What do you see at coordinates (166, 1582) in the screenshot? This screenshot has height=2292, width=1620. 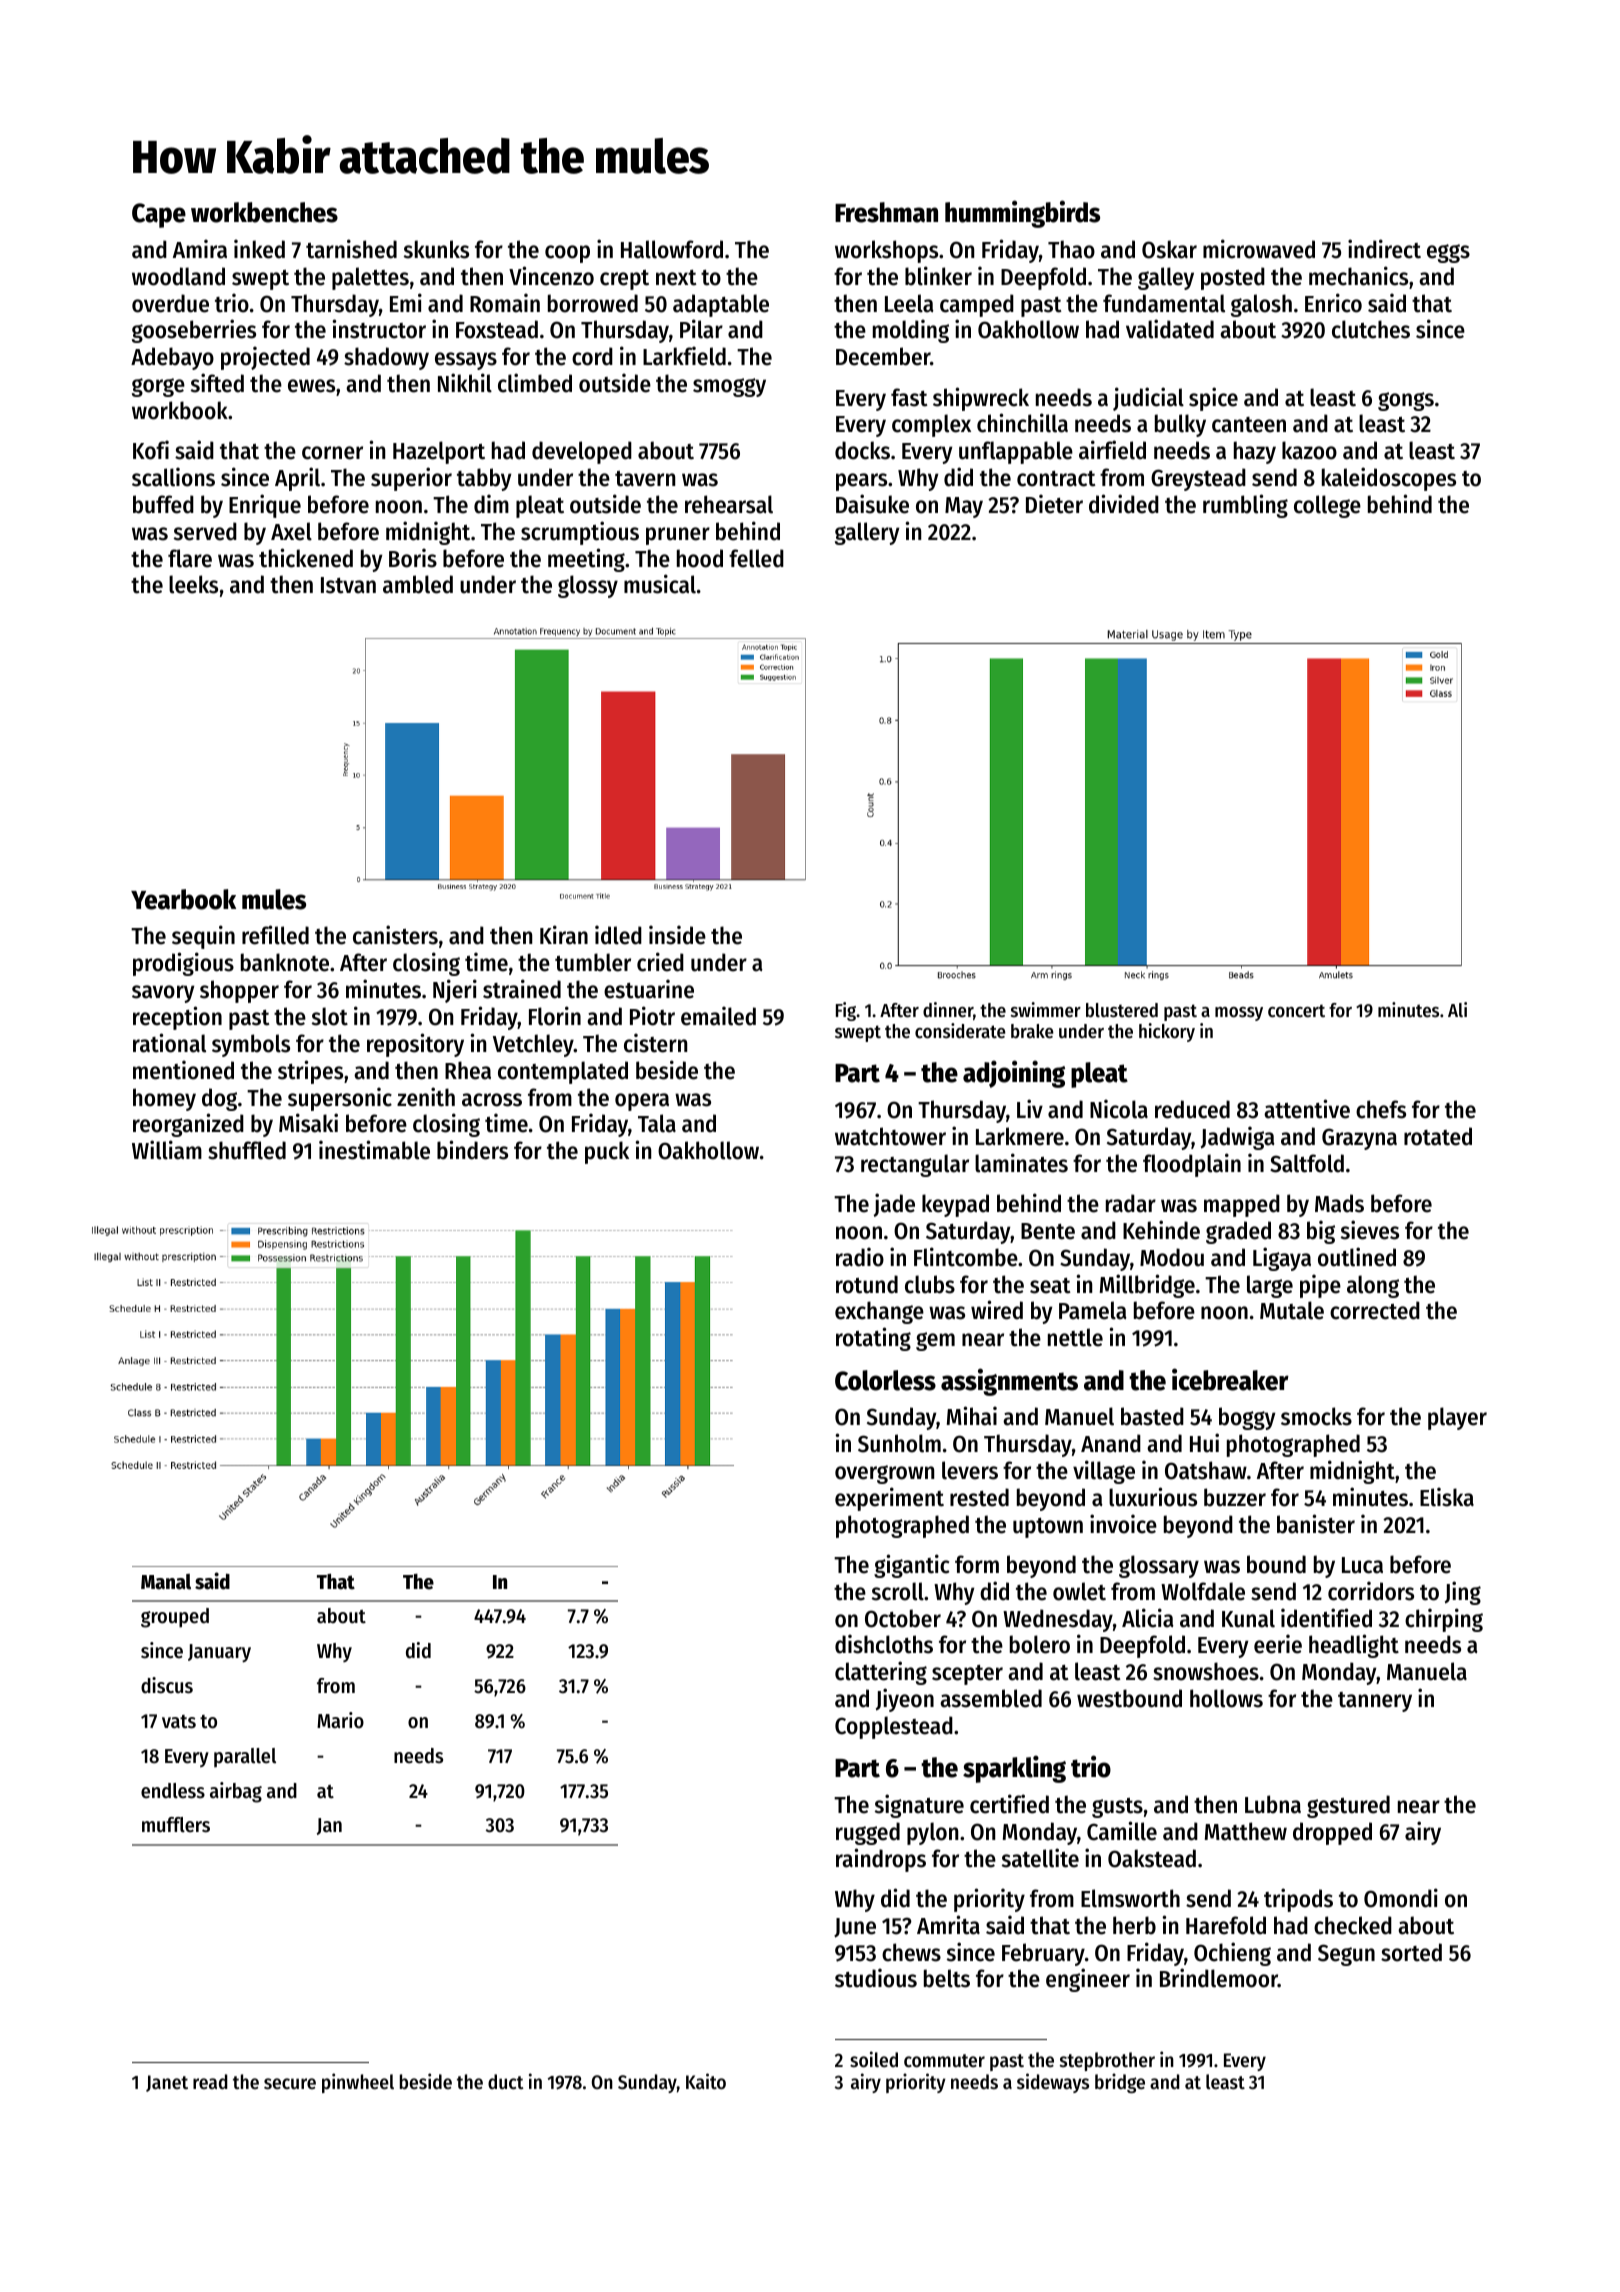 I see `Manal` at bounding box center [166, 1582].
